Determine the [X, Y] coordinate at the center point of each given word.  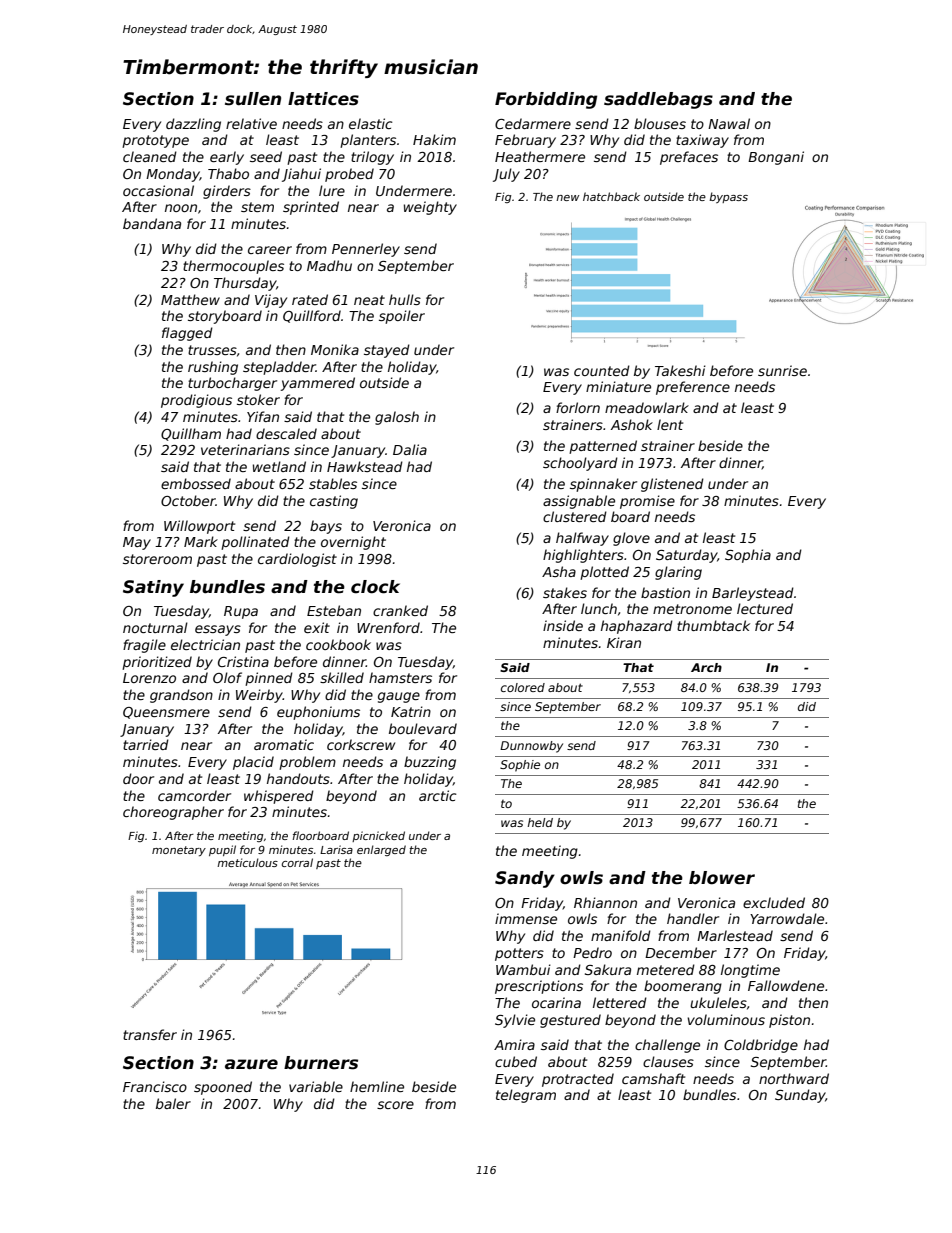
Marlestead [735, 935]
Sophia [748, 556]
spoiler [402, 317]
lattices [323, 99]
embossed [196, 483]
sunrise [782, 370]
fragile [144, 646]
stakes [565, 592]
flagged [187, 334]
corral [297, 862]
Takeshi [680, 370]
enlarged [381, 850]
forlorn [578, 407]
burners [321, 1063]
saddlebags [658, 100]
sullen [253, 99]
